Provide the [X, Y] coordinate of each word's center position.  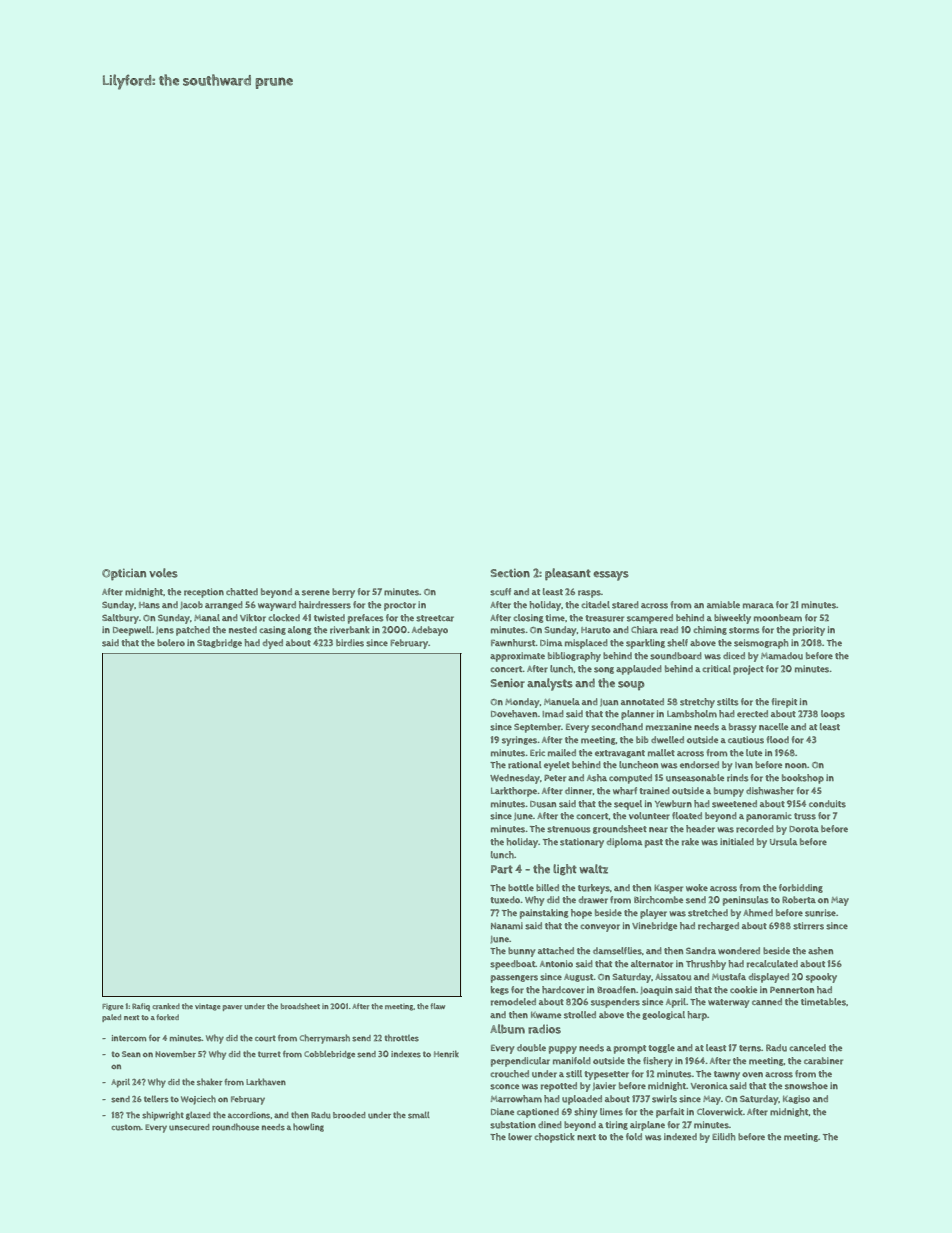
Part [502, 869]
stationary [582, 843]
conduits [827, 804]
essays [611, 576]
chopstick [555, 1138]
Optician [124, 575]
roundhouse [235, 1127]
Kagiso [796, 1099]
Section [510, 573]
